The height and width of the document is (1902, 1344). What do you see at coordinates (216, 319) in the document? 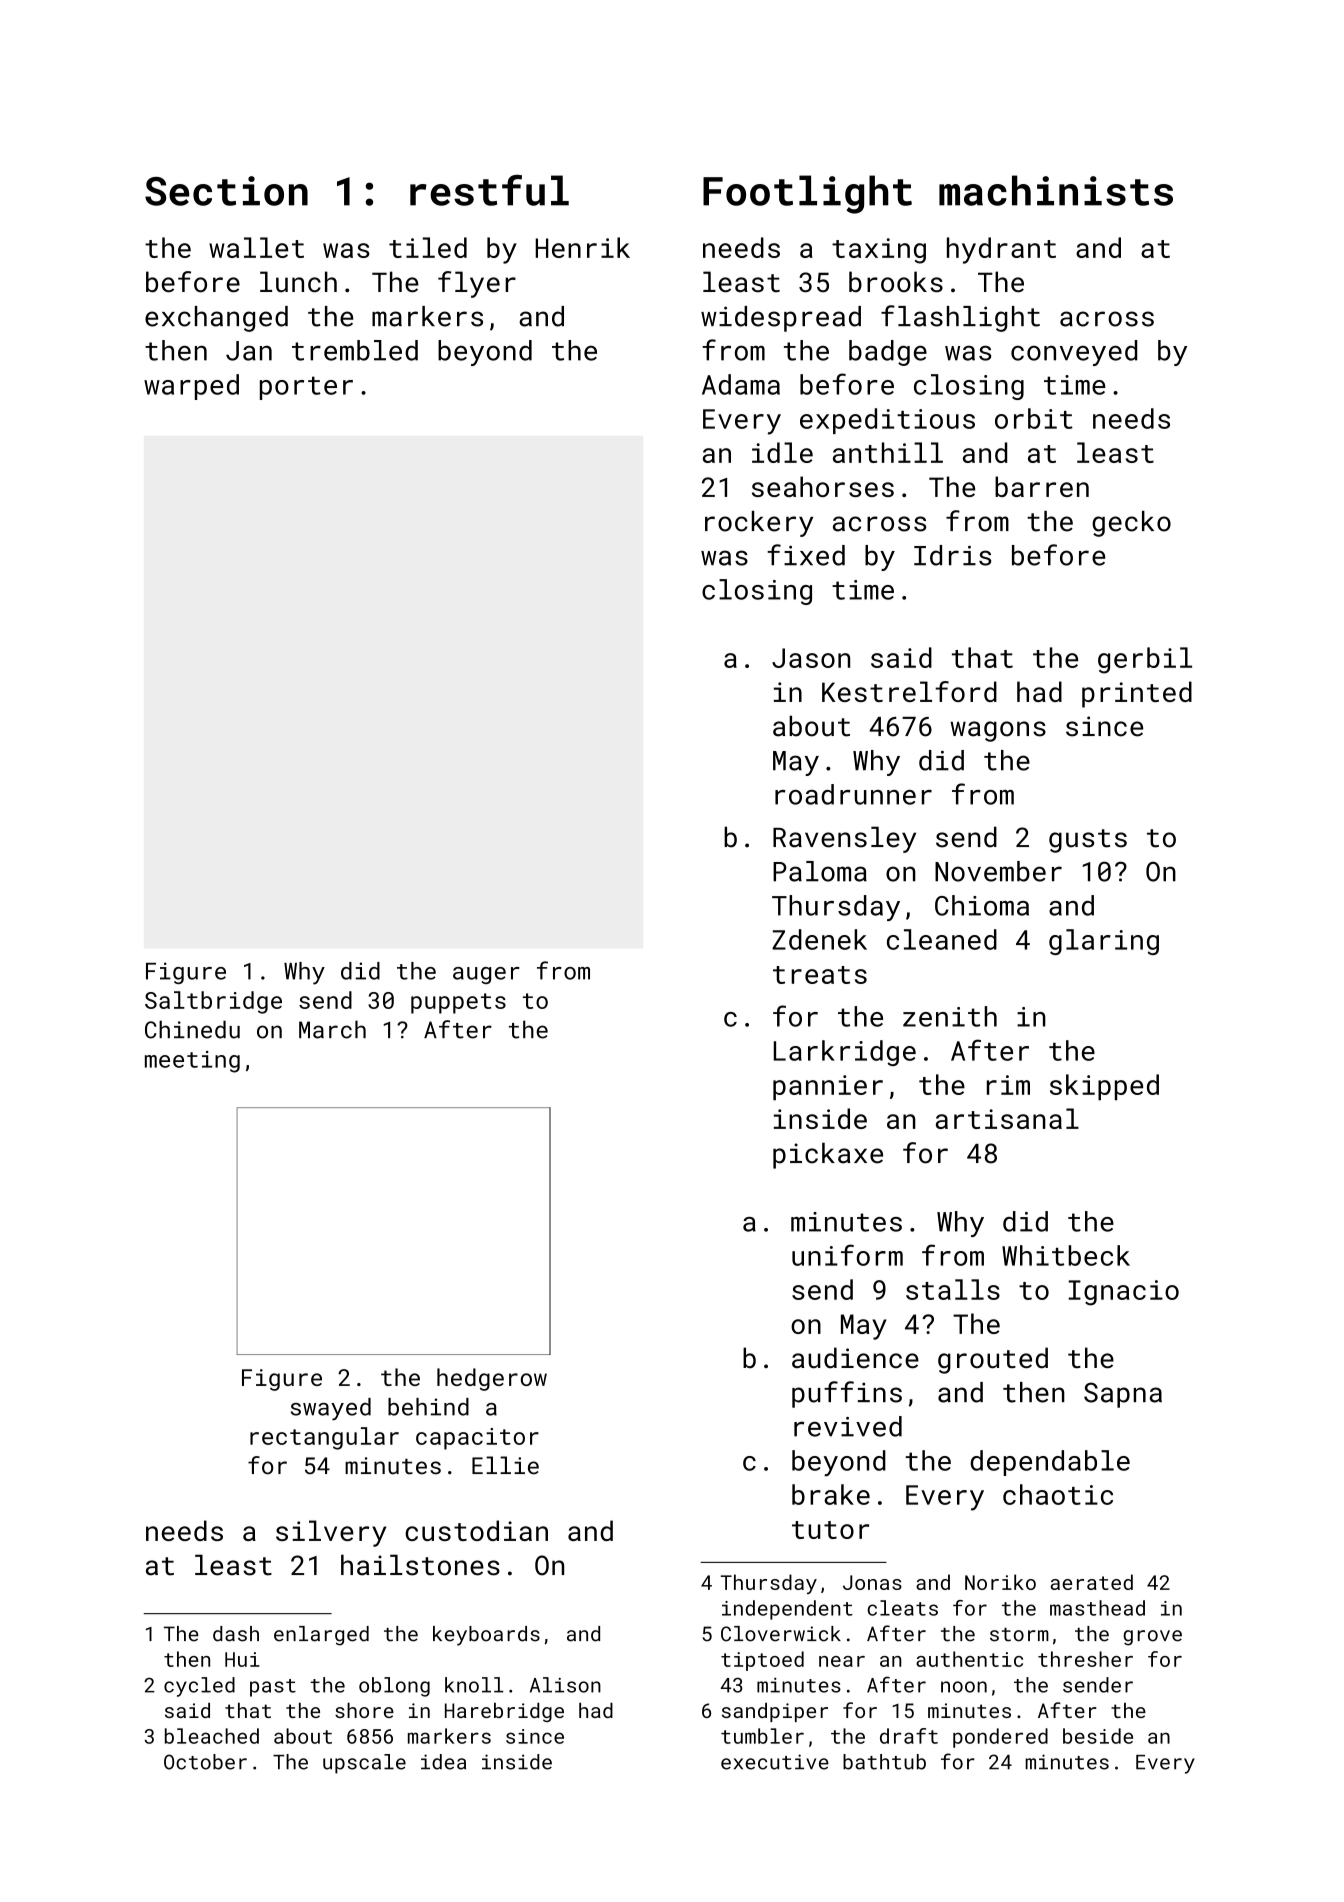
I see `exchanged` at bounding box center [216, 319].
